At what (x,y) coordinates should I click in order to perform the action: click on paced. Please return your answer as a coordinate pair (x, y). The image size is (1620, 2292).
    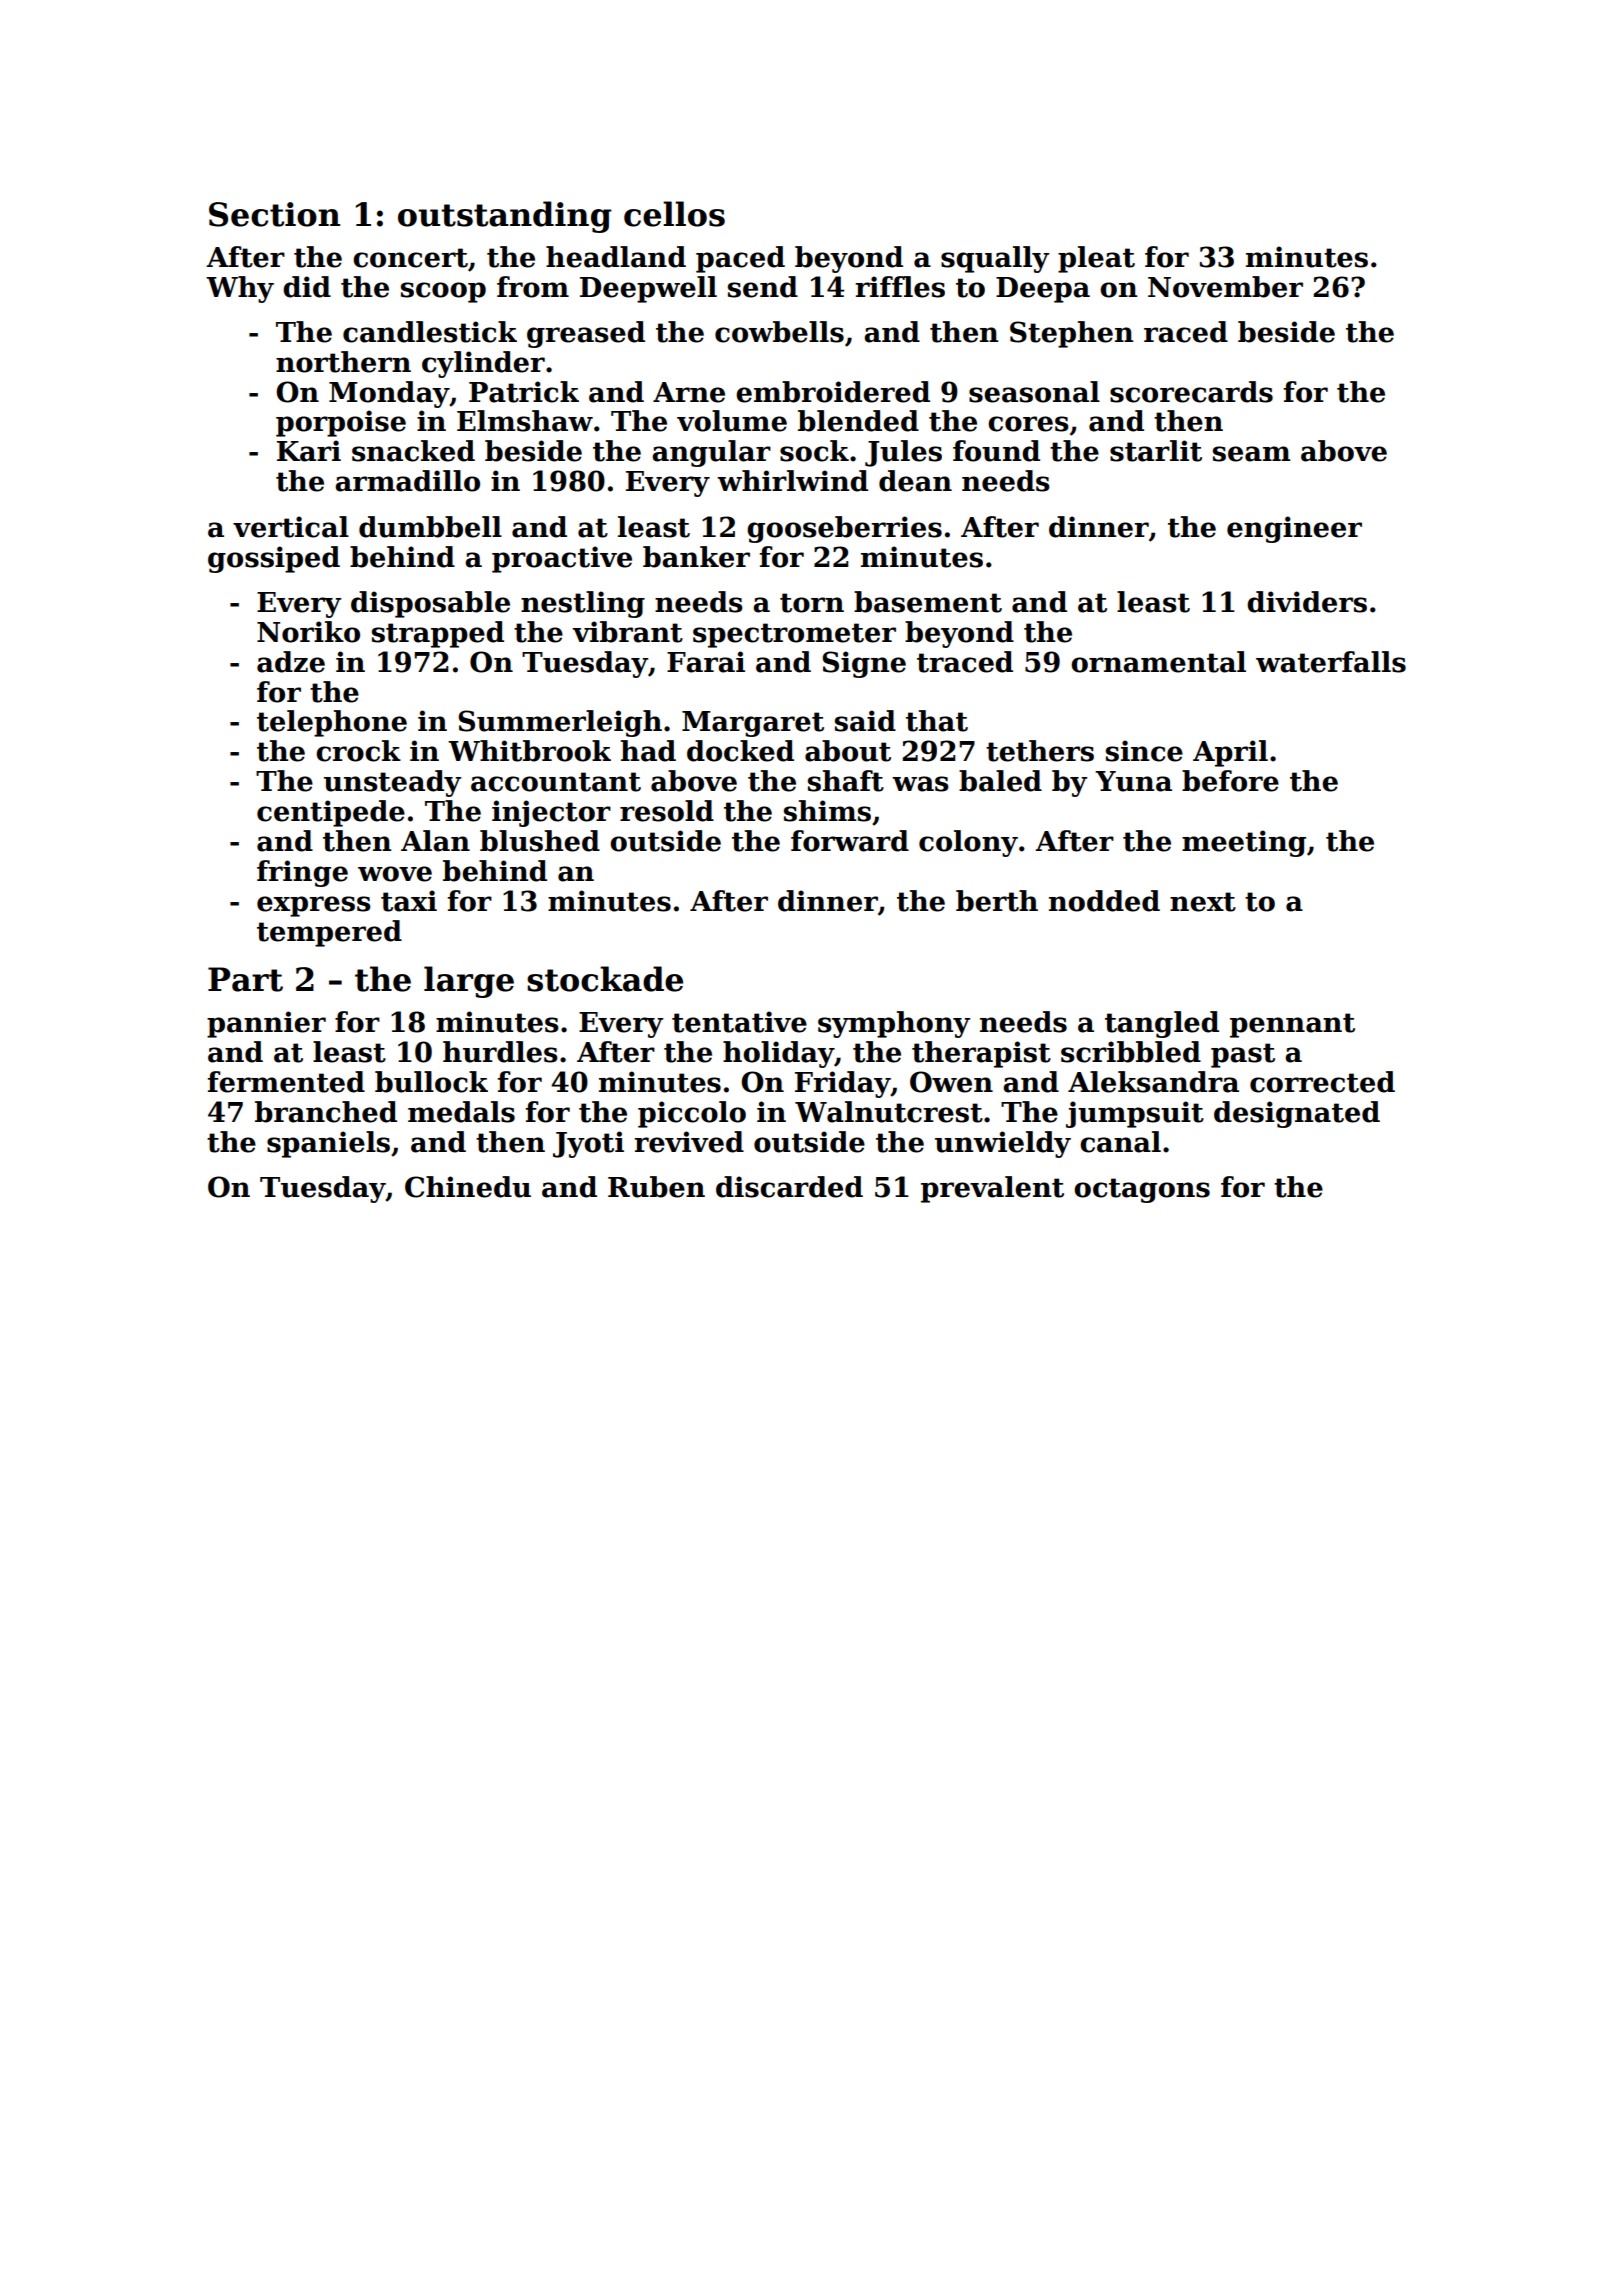
    Looking at the image, I should click on (740, 259).
